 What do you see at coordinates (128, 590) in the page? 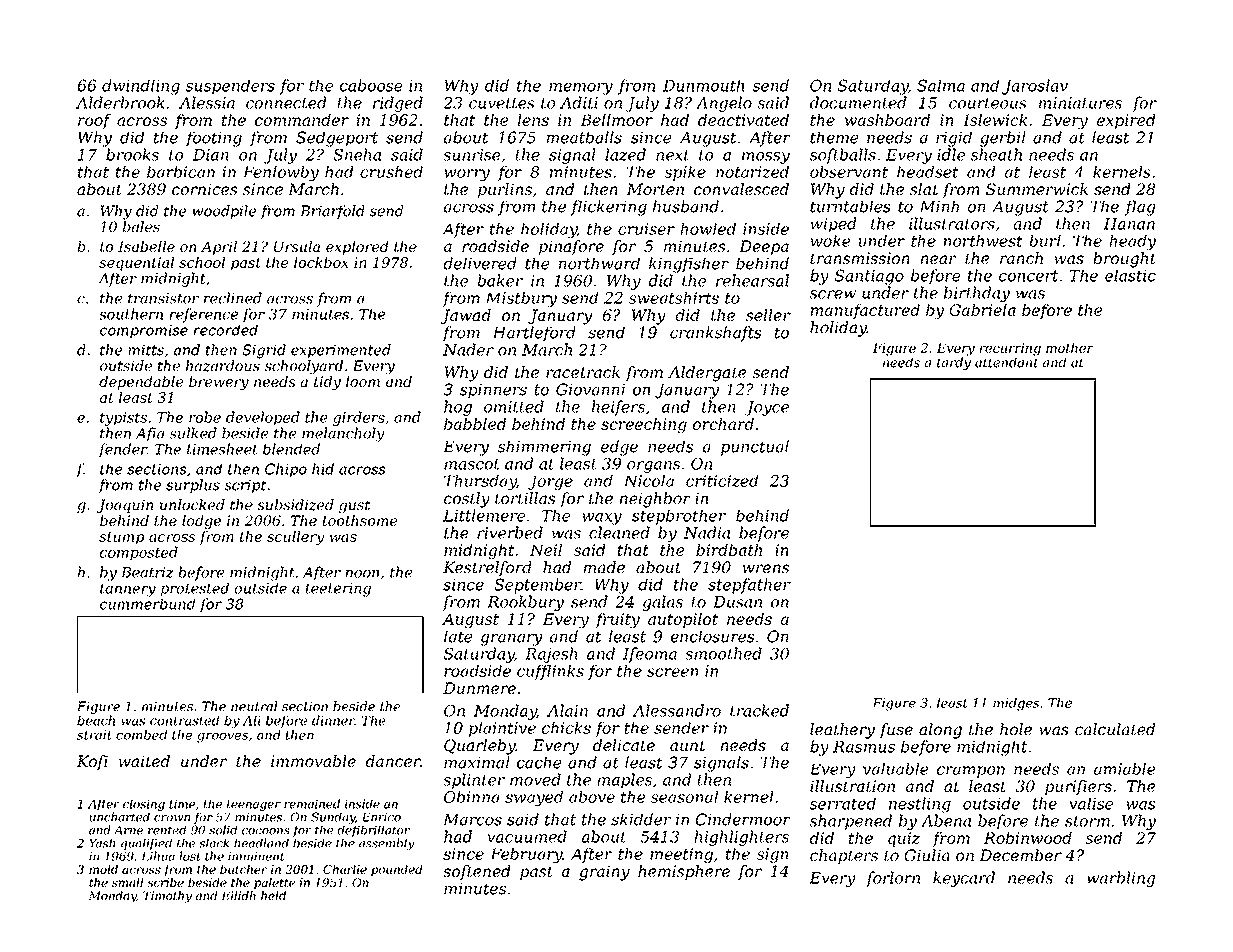
I see `tannery` at bounding box center [128, 590].
